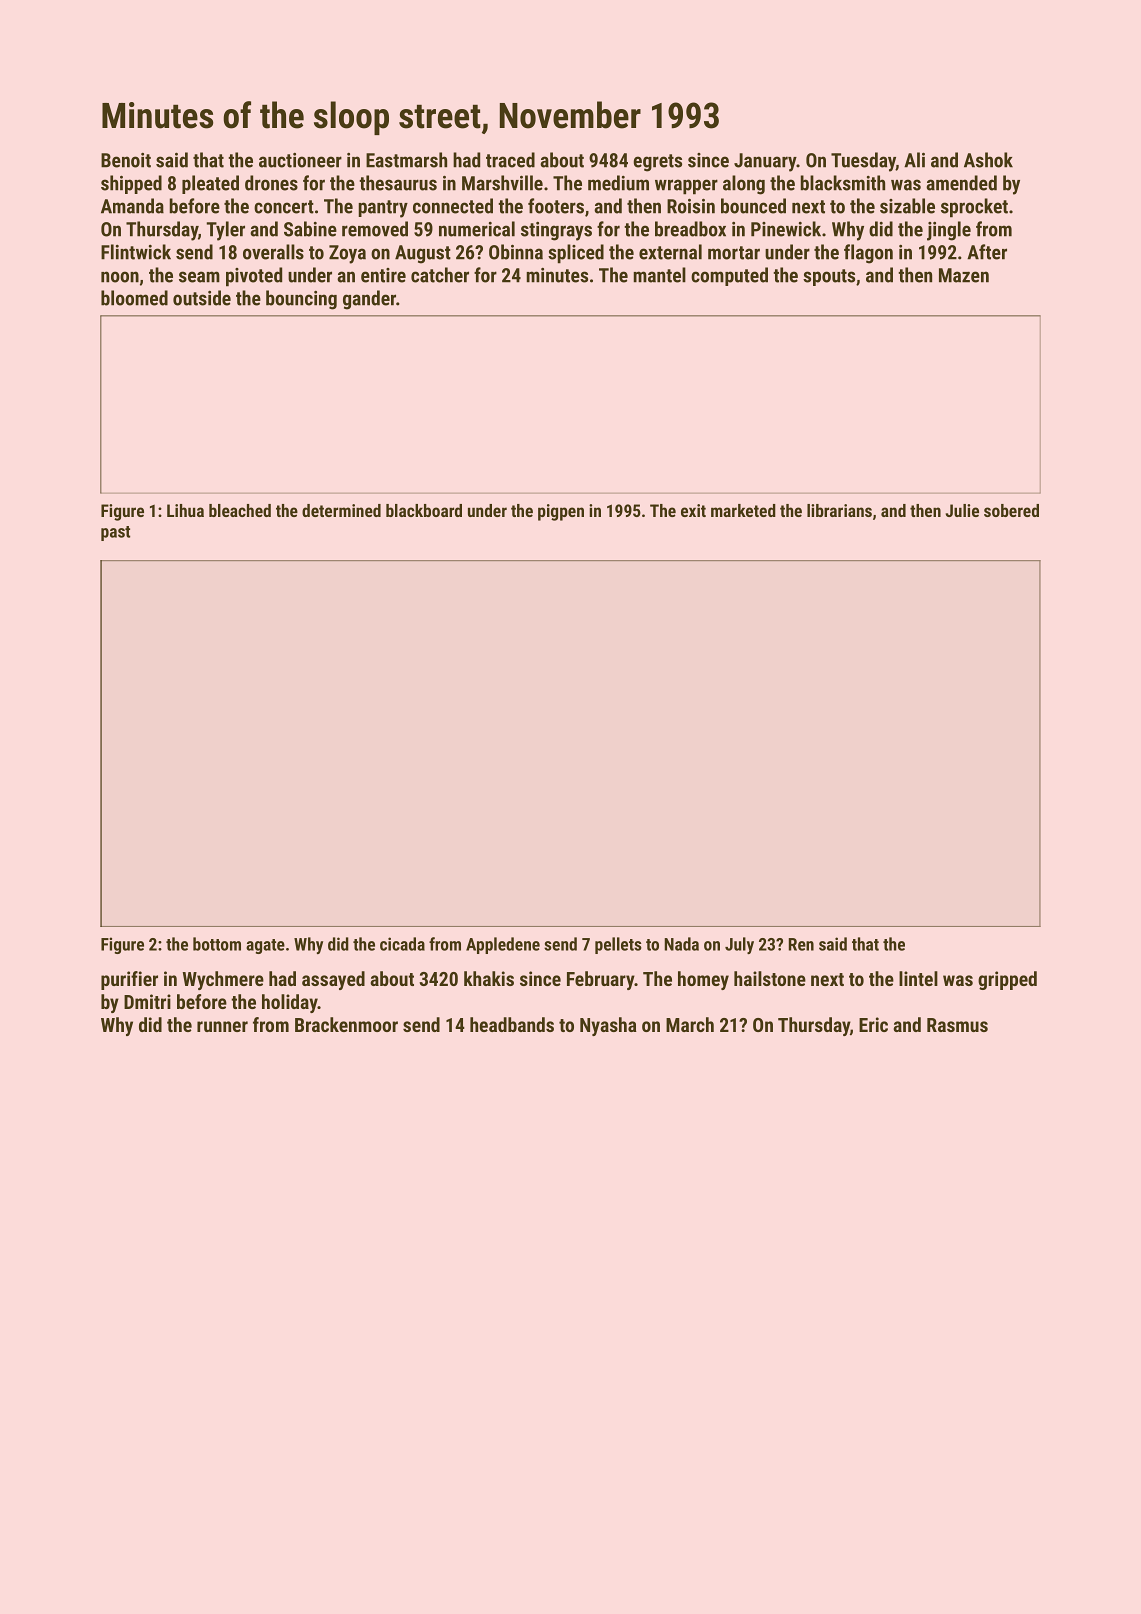 This screenshot has width=1141, height=1614. Describe the element at coordinates (1011, 510) in the screenshot. I see `sobered` at that location.
